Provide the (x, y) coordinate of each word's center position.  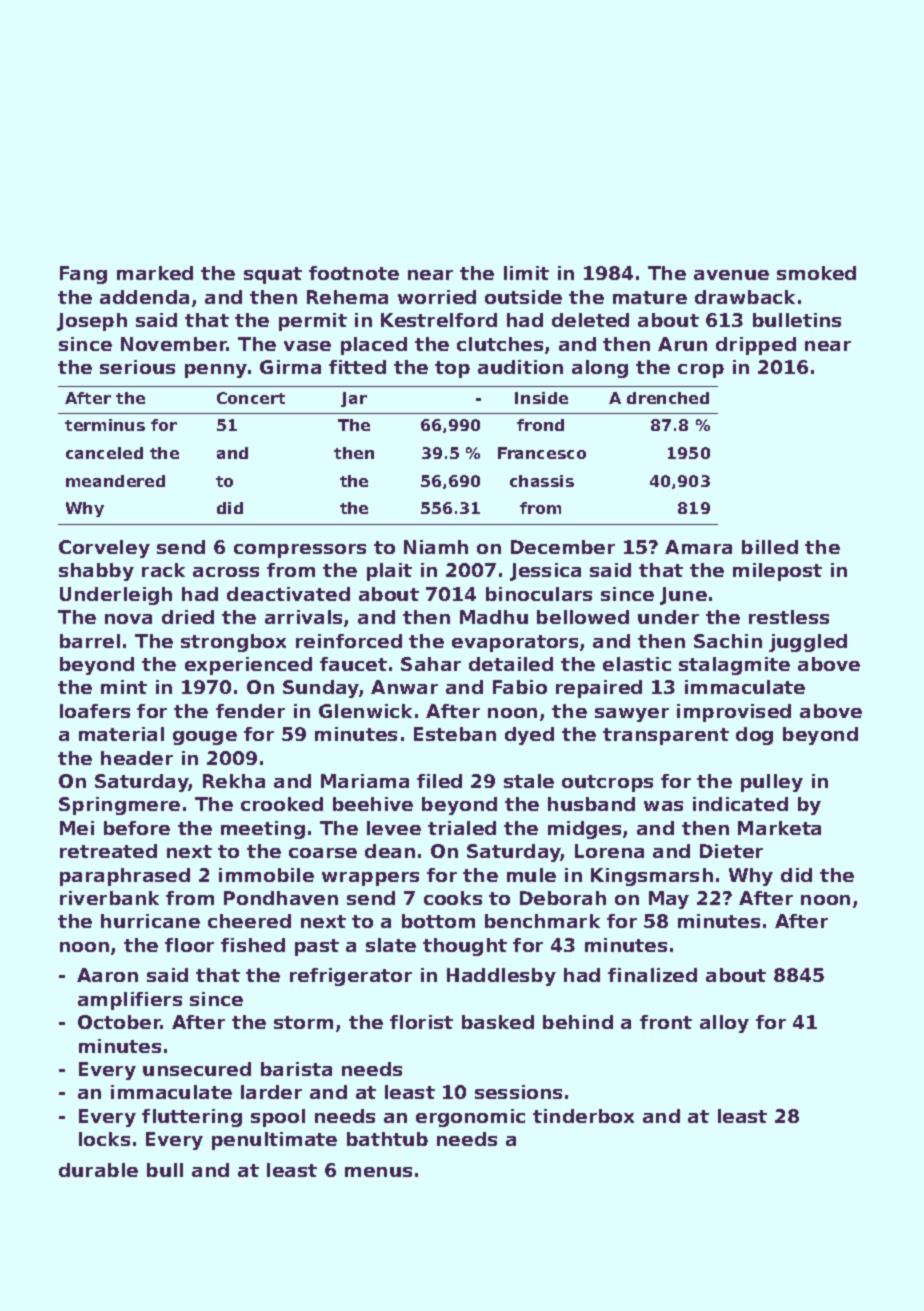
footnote (354, 273)
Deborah (563, 898)
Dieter (731, 851)
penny (216, 371)
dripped (756, 346)
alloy (724, 1024)
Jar (354, 399)
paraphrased (125, 877)
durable (98, 1170)
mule (531, 875)
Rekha (234, 781)
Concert (251, 398)
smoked (816, 273)
